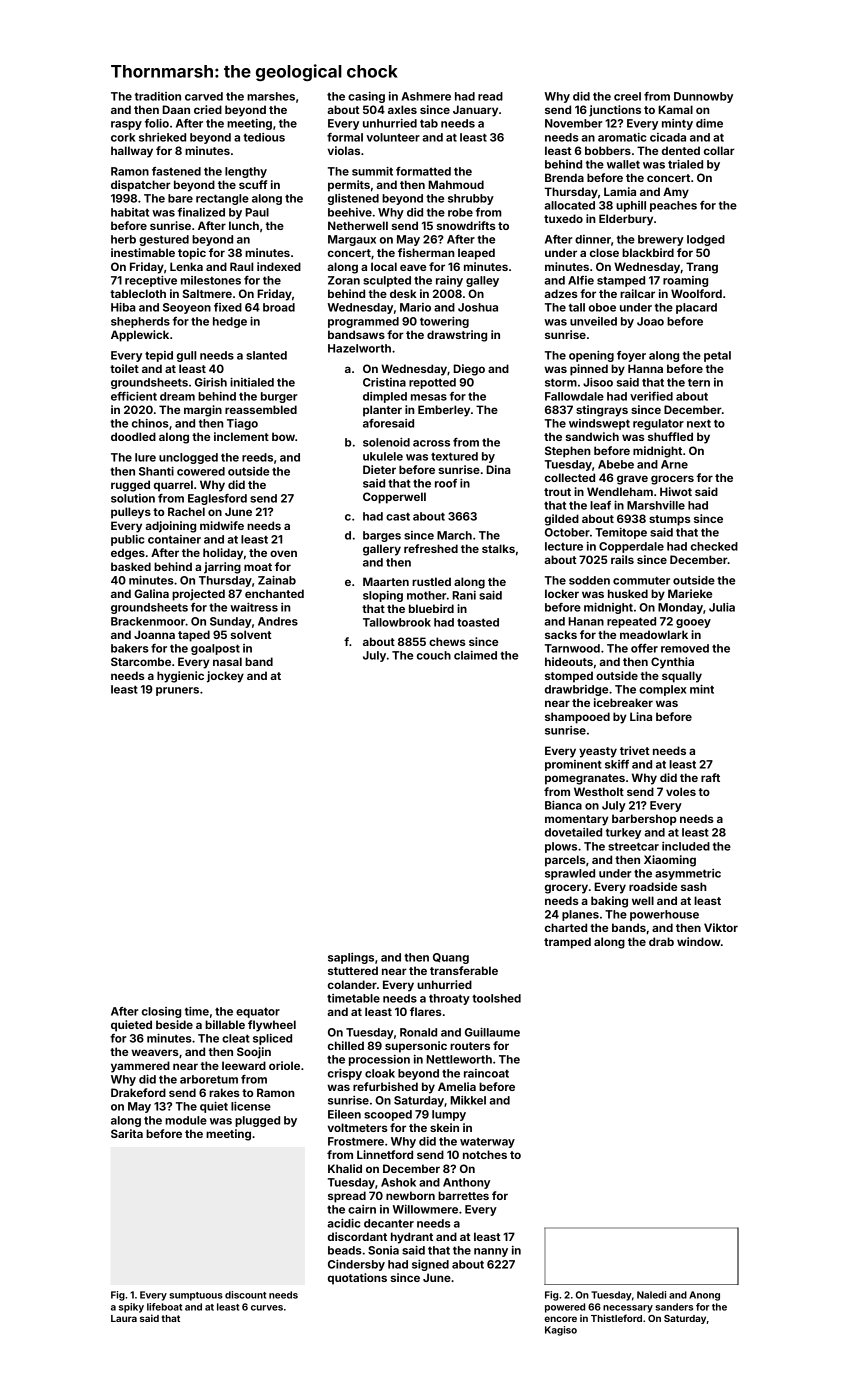  Describe the element at coordinates (177, 396) in the document. I see `dream` at that location.
